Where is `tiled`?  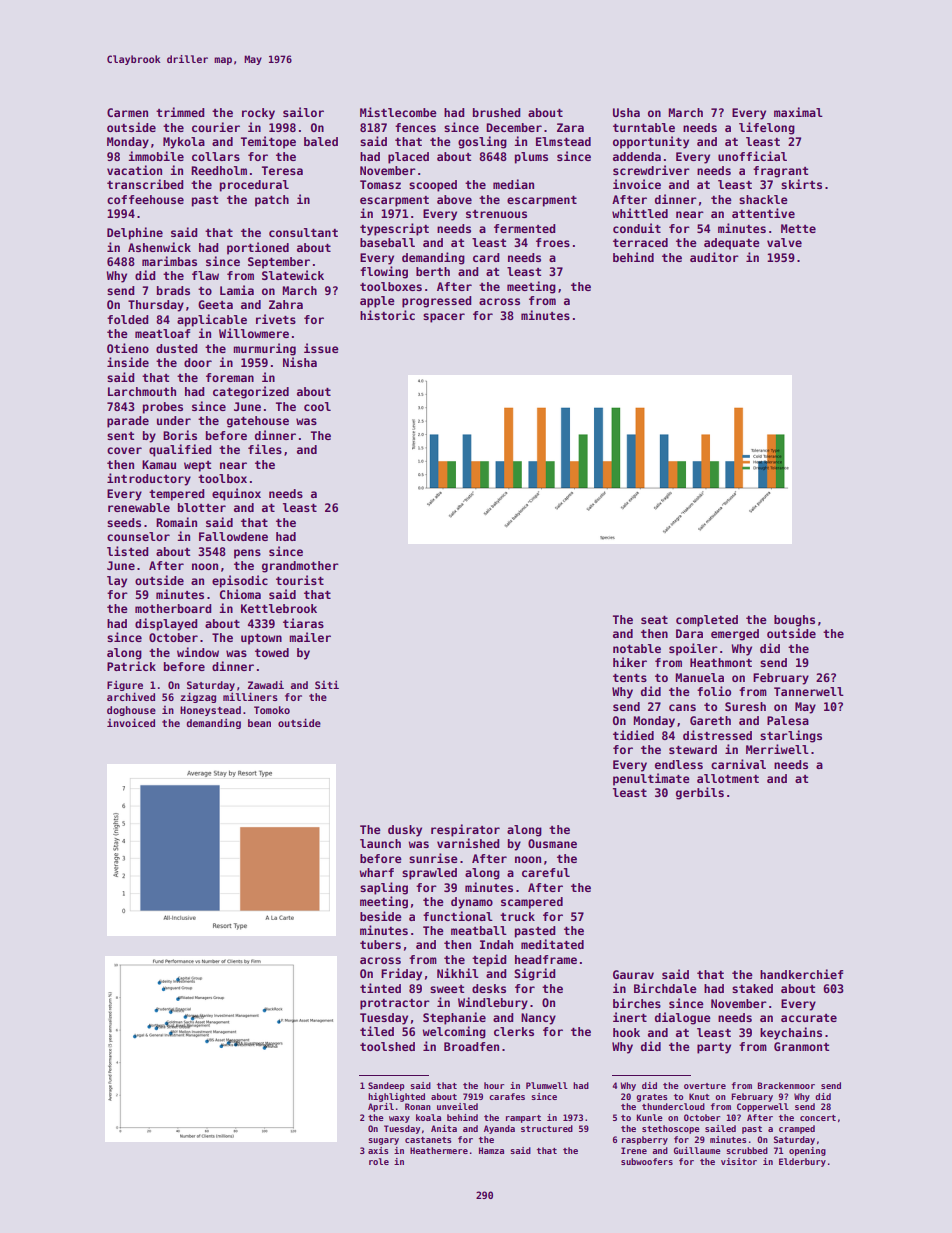 tiled is located at coordinates (377, 1031).
